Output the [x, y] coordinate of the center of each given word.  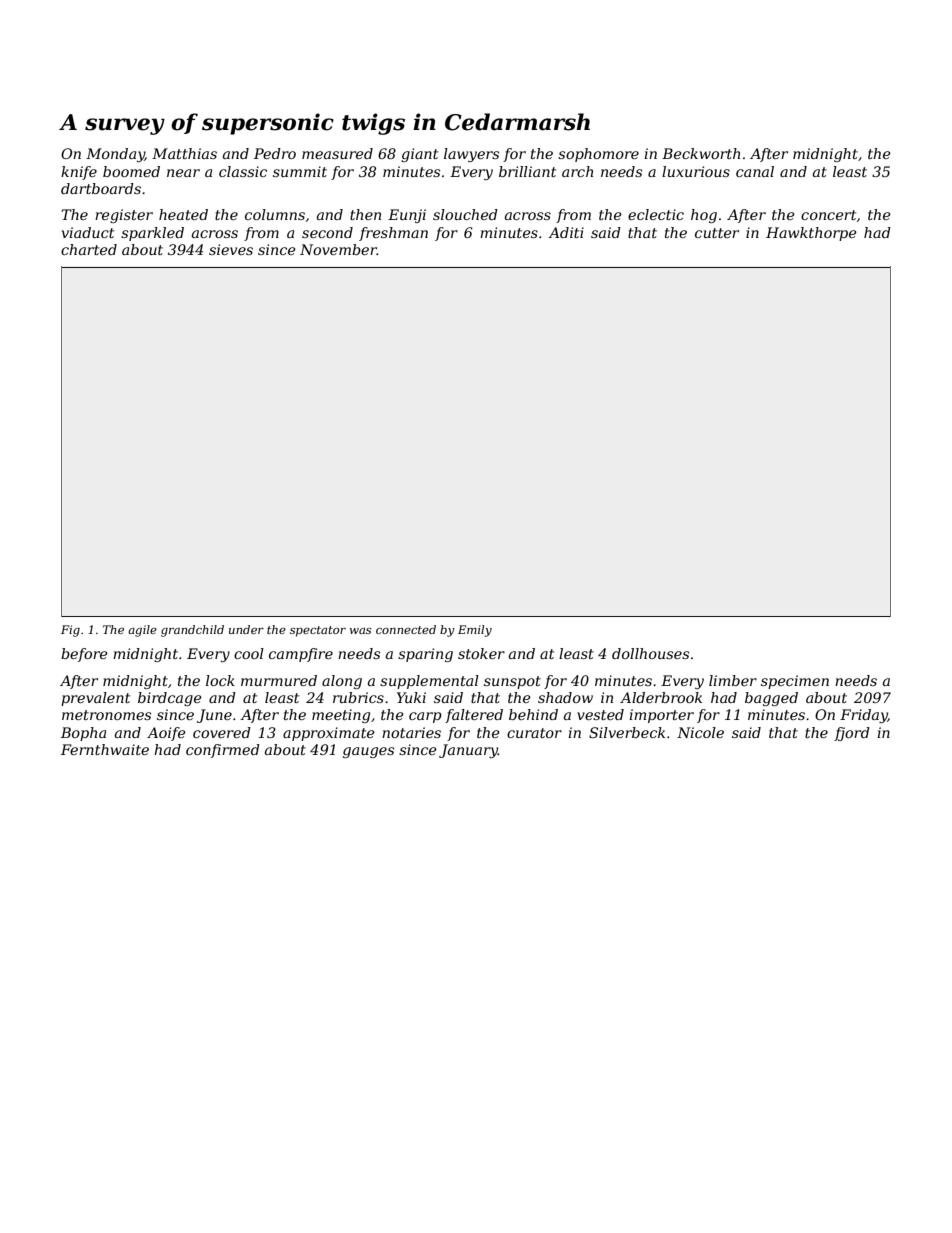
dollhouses [650, 653]
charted [89, 249]
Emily [475, 631]
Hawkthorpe [811, 234]
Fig [70, 631]
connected [406, 629]
